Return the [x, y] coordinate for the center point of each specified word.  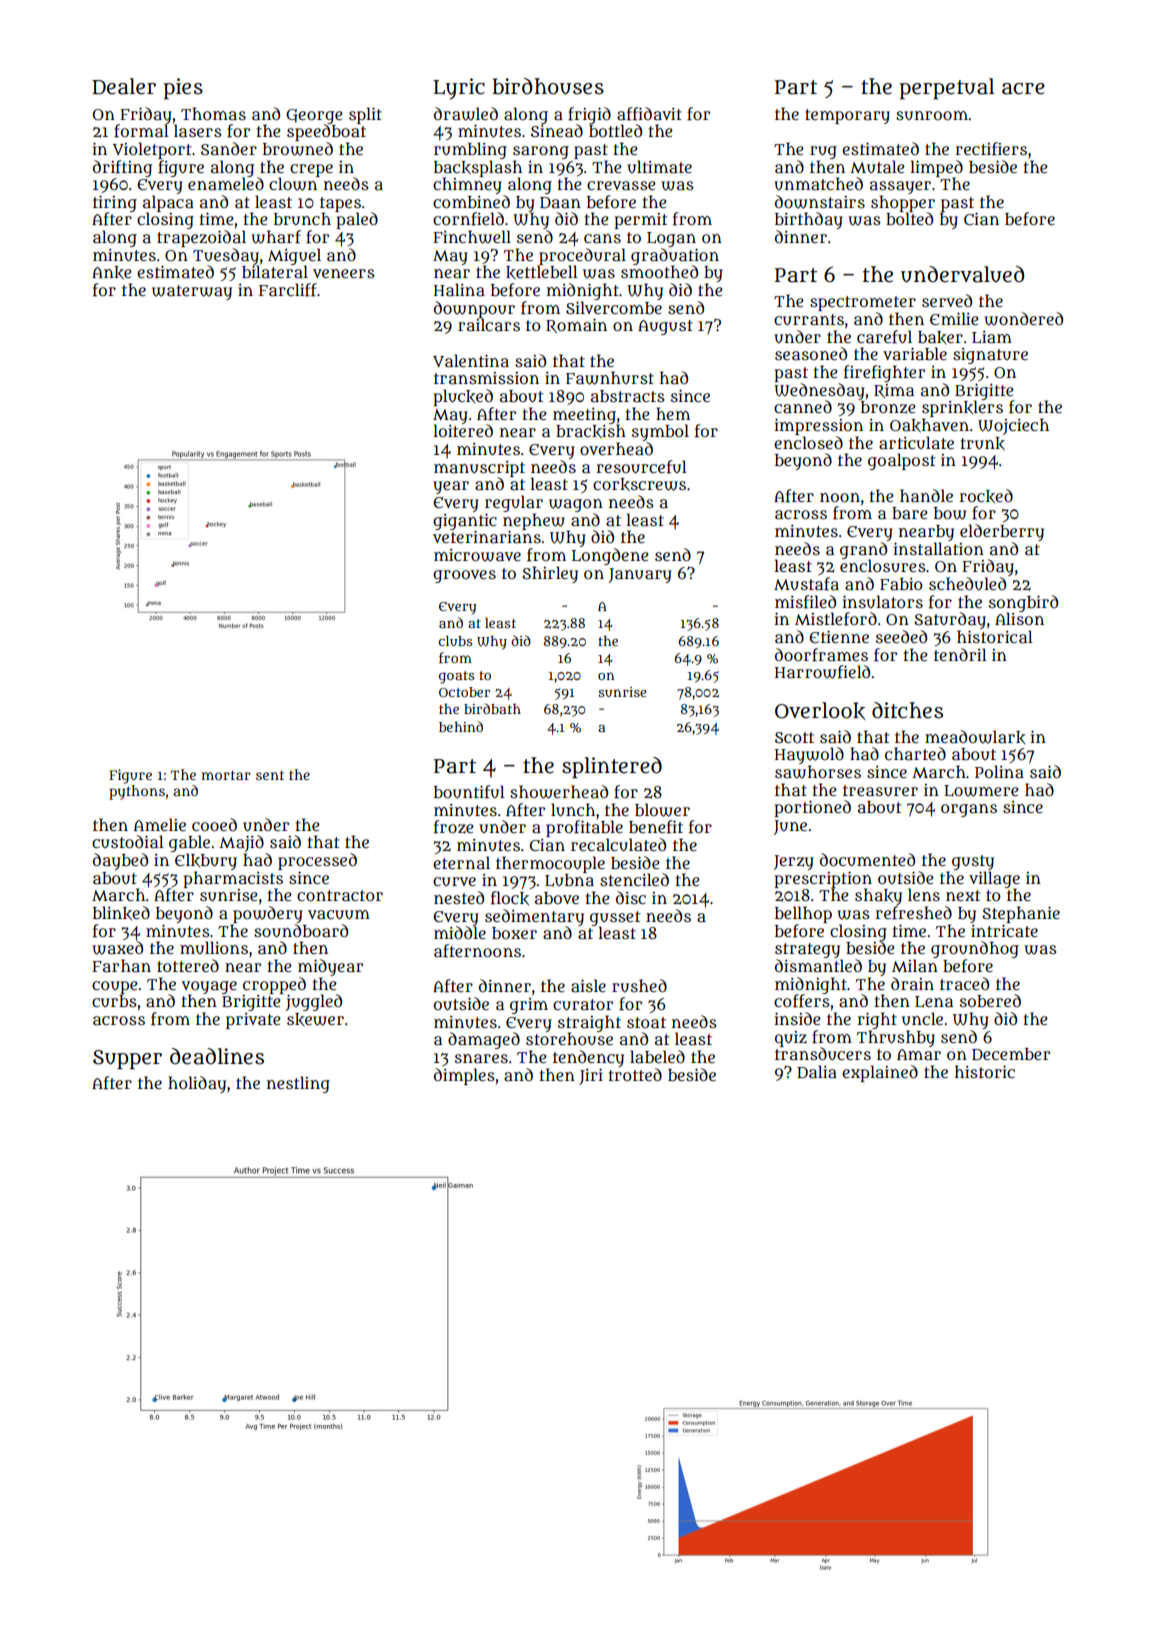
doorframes [821, 655]
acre [1023, 89]
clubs [455, 641]
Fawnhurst [610, 378]
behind [461, 726]
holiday [197, 1084]
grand [863, 550]
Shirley [550, 574]
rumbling [470, 150]
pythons [137, 792]
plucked [463, 397]
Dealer [124, 86]
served [947, 300]
